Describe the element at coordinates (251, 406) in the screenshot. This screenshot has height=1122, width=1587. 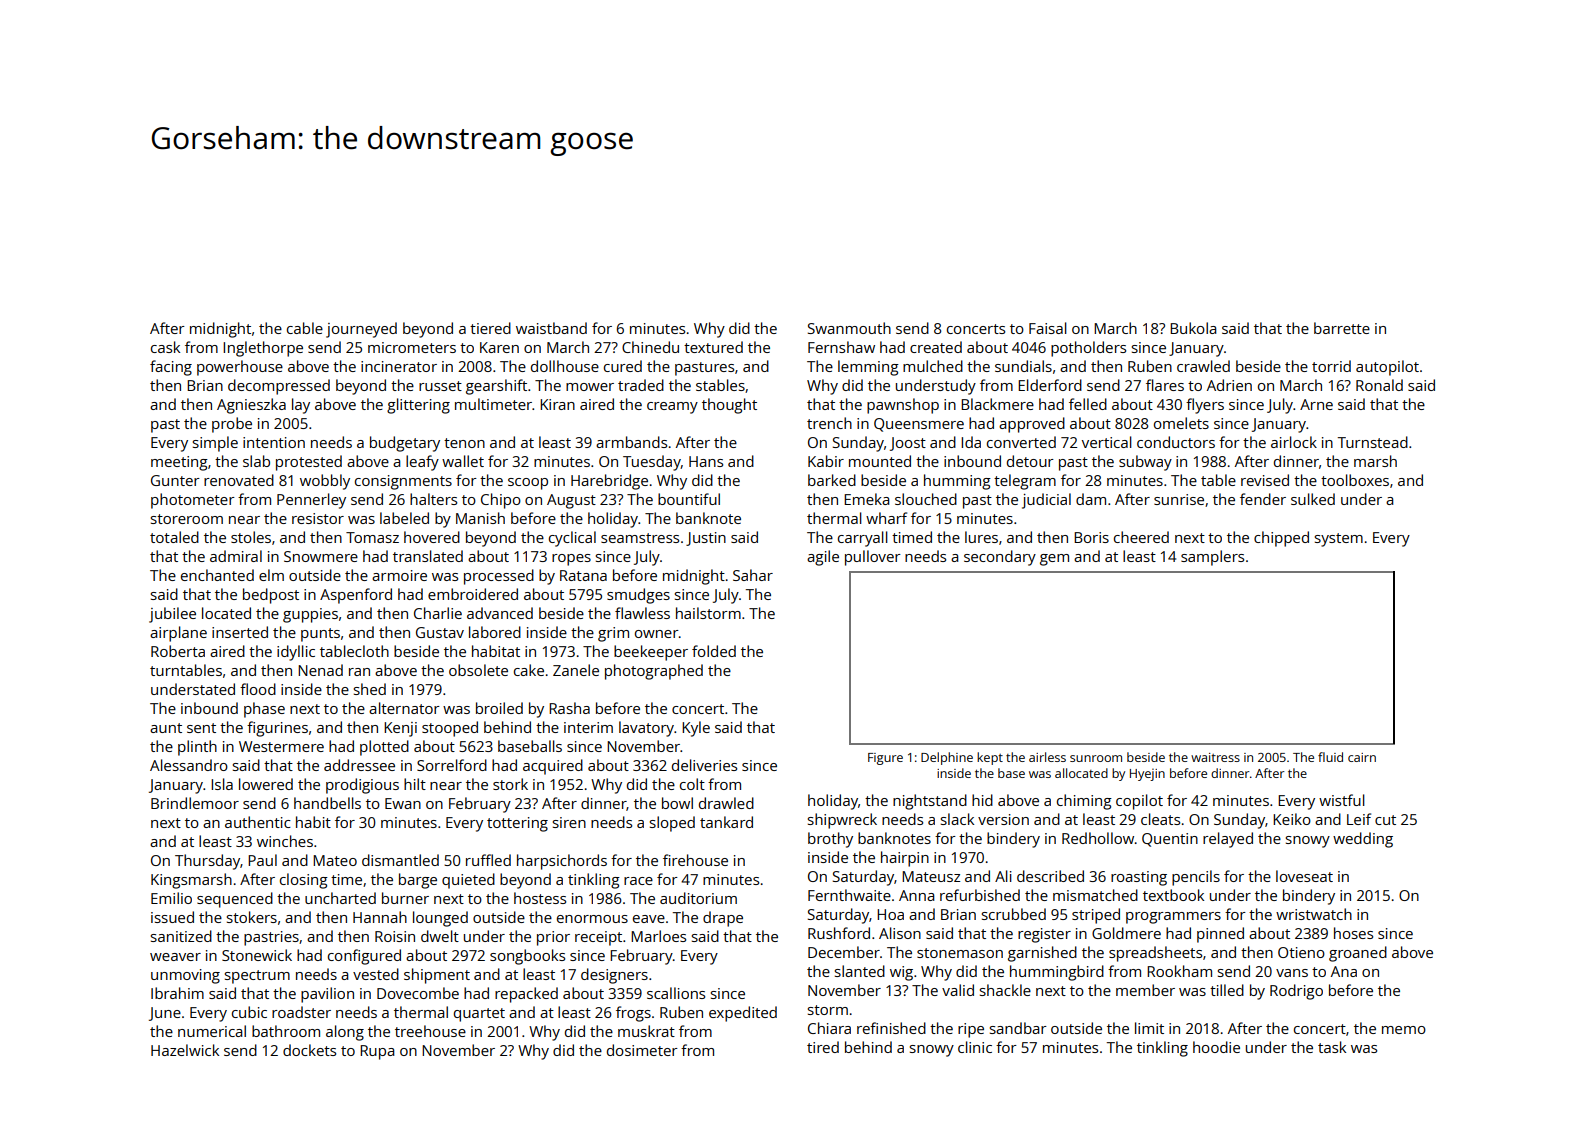
I see `Agnieszka` at that location.
